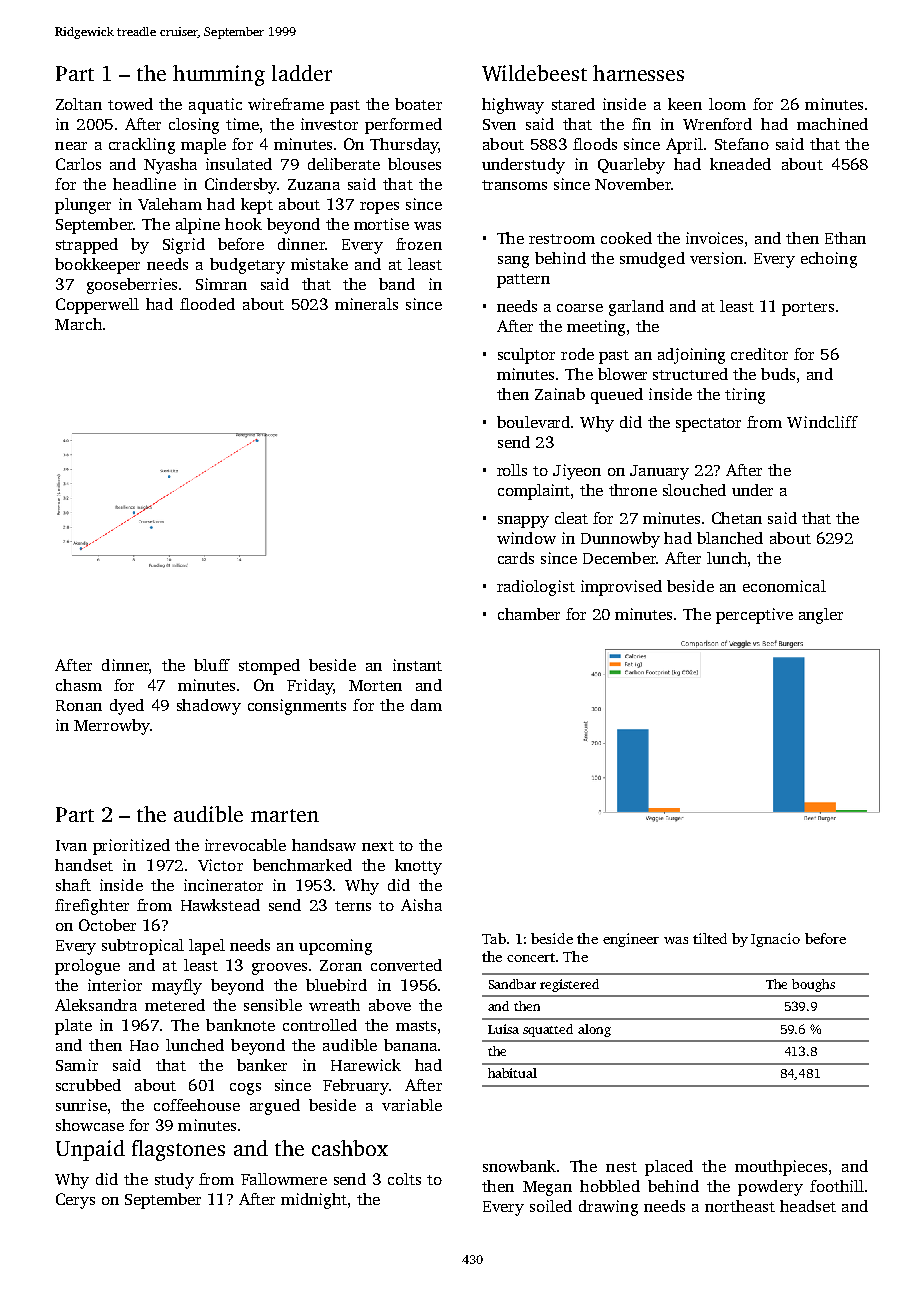  What do you see at coordinates (560, 394) in the page?
I see `Zainab` at bounding box center [560, 394].
